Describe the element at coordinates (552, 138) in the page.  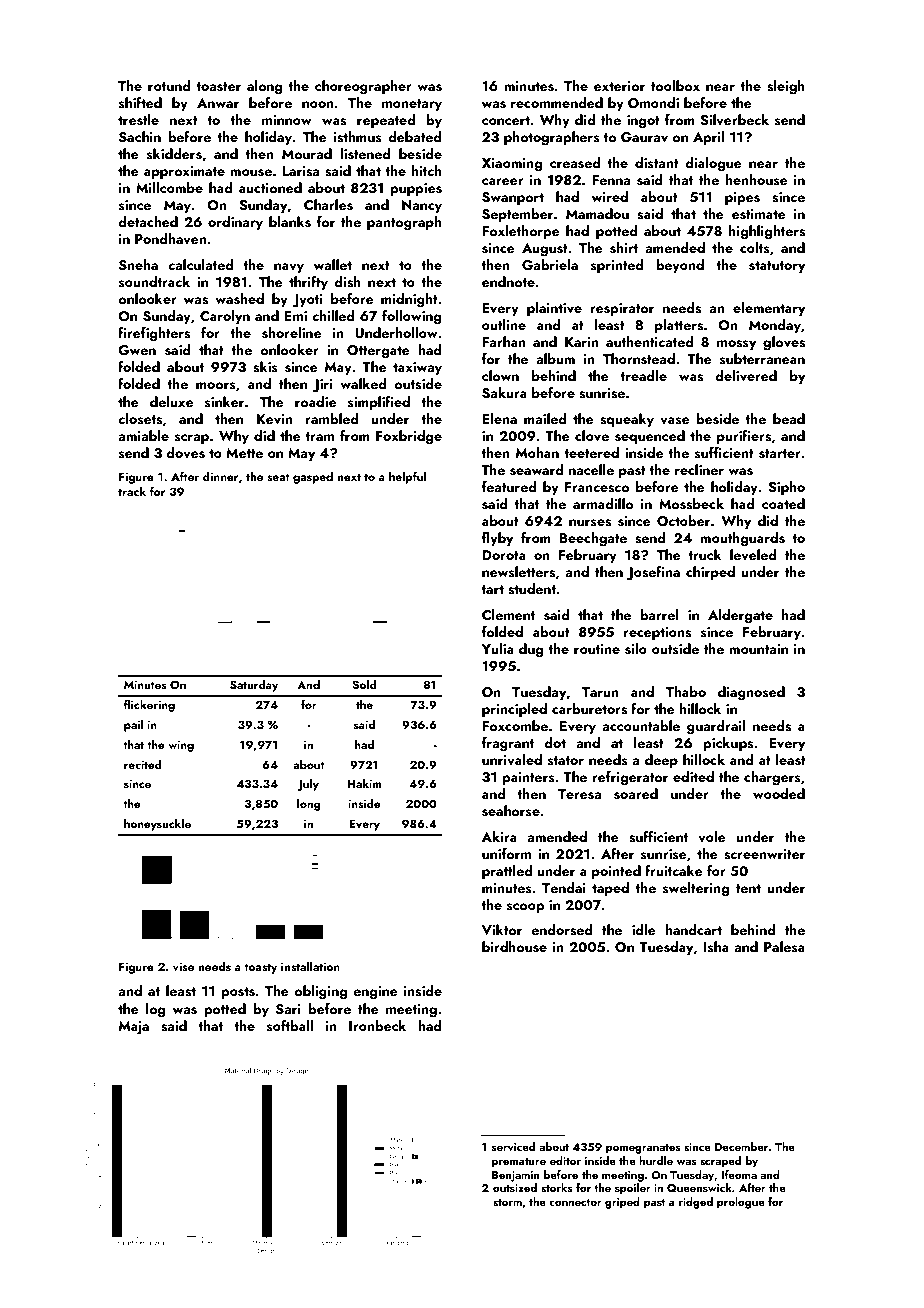
I see `photographers` at that location.
